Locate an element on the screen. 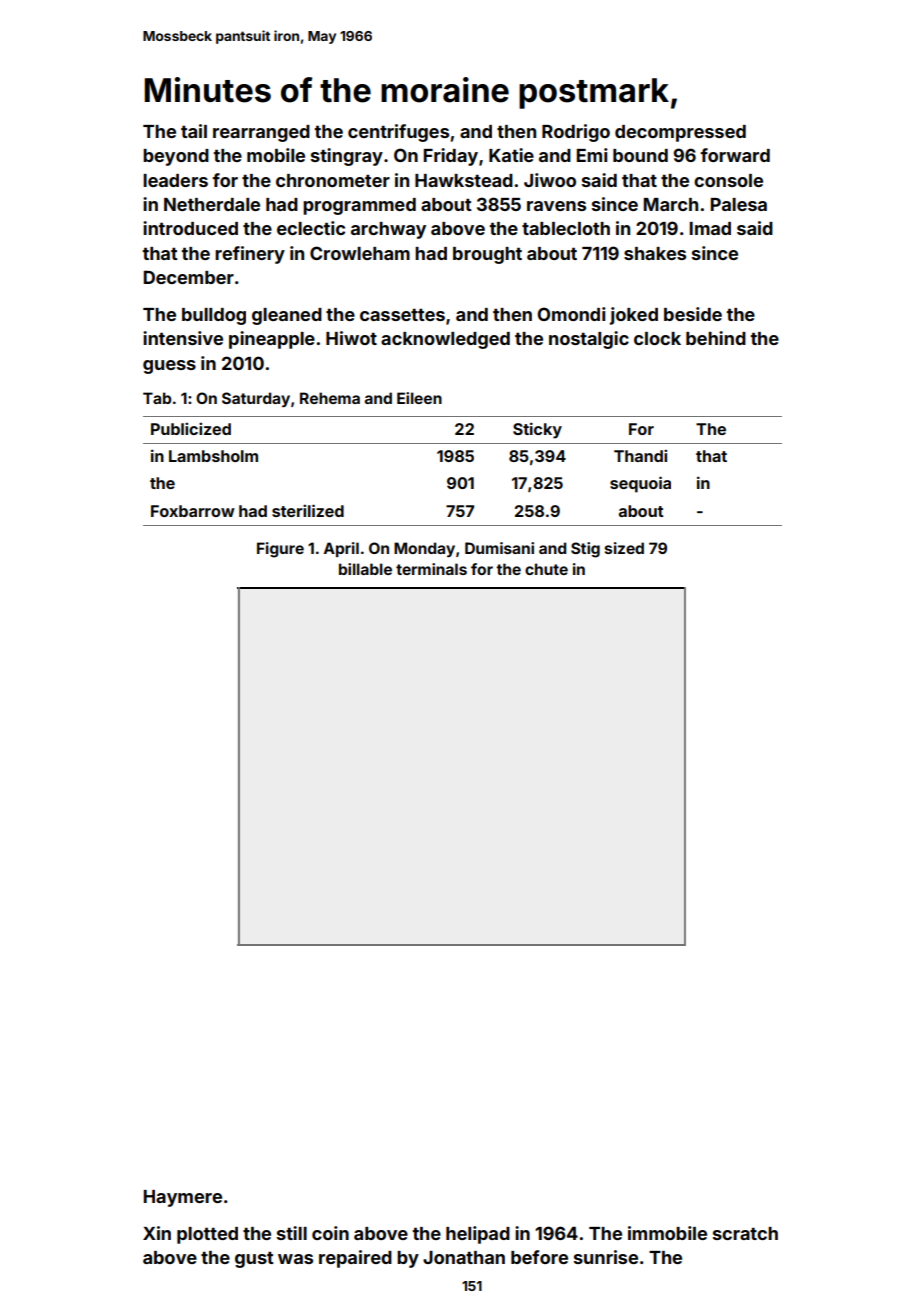 The width and height of the screenshot is (924, 1314). Monday is located at coordinates (424, 549).
